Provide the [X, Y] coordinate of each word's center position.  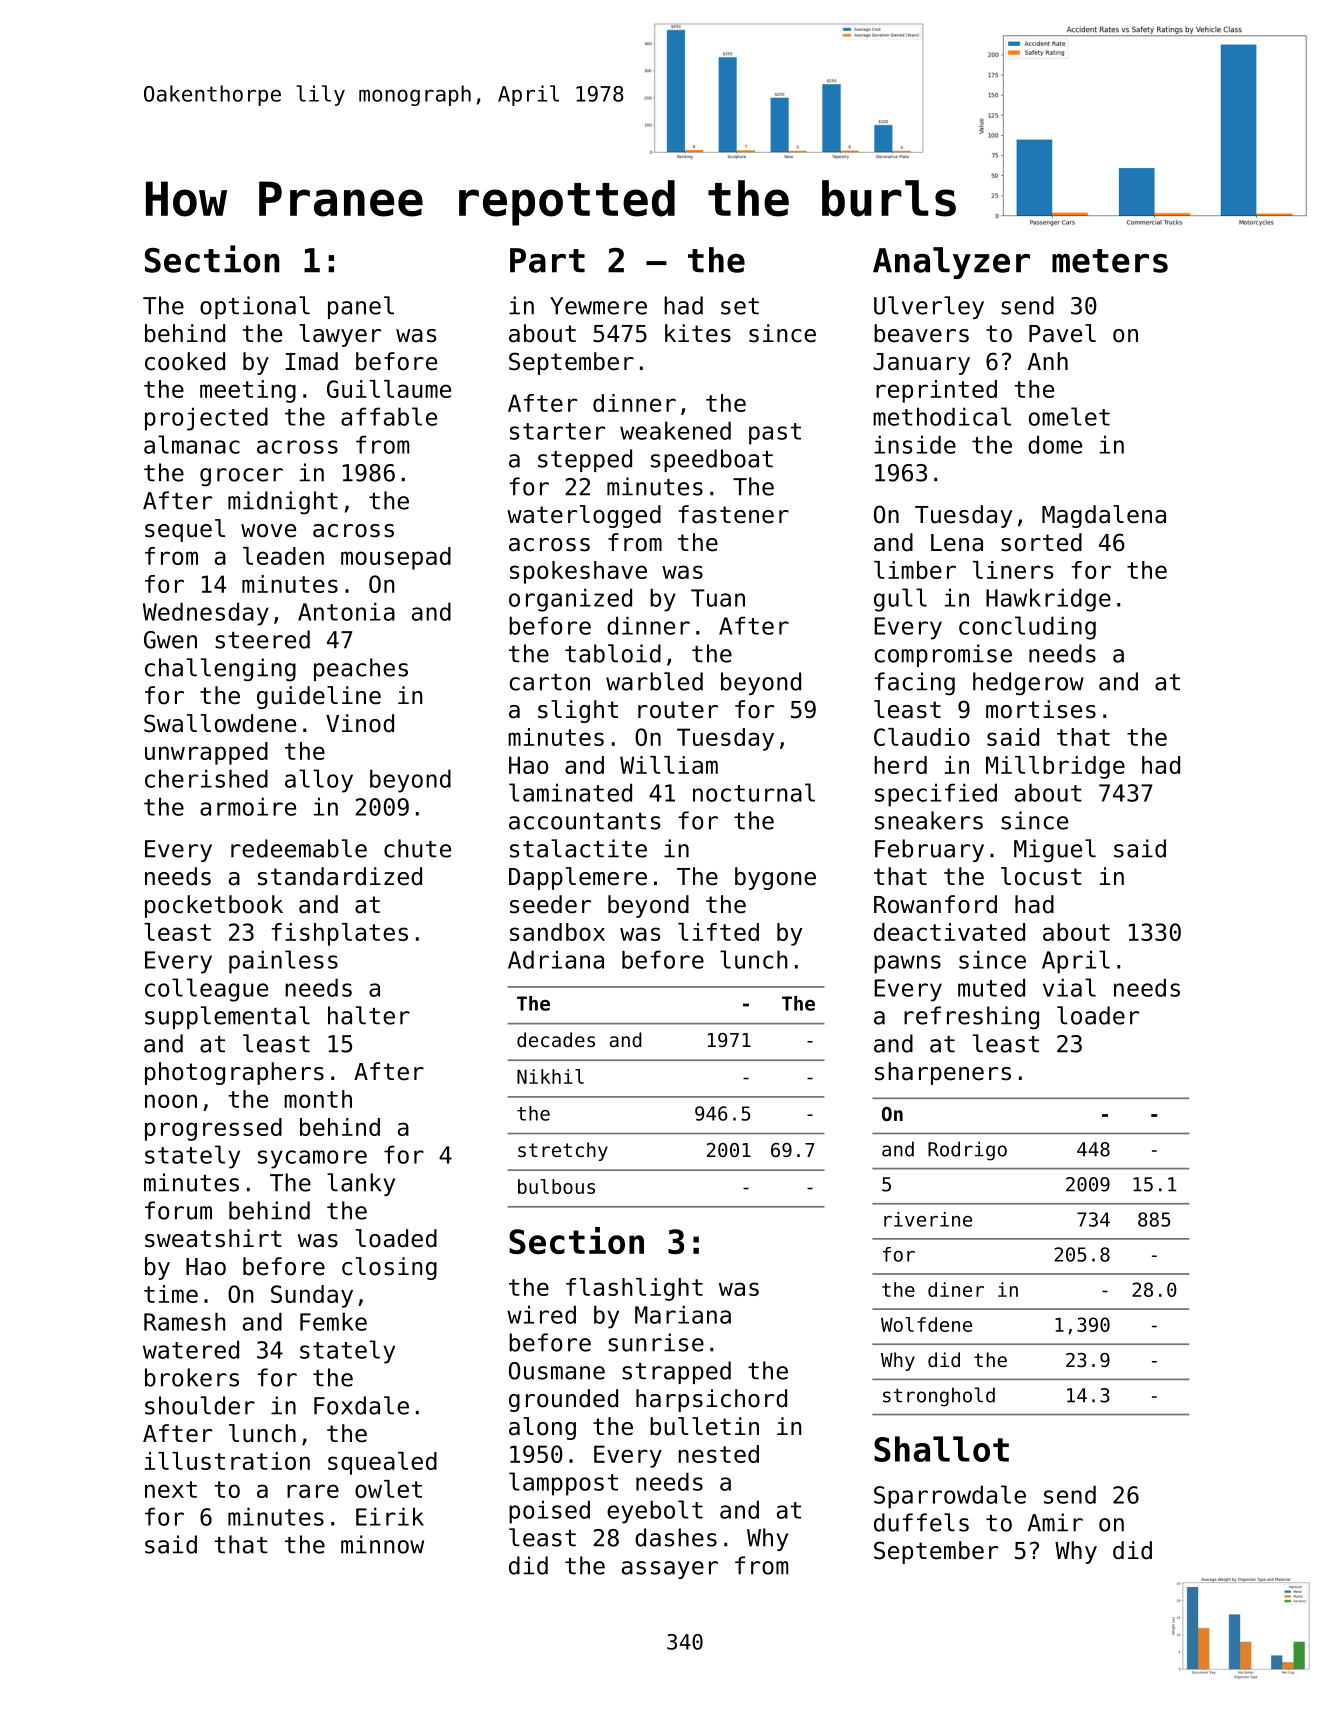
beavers [921, 333]
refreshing [971, 1018]
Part [547, 260]
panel [361, 307]
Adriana [556, 959]
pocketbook [214, 906]
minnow [382, 1544]
